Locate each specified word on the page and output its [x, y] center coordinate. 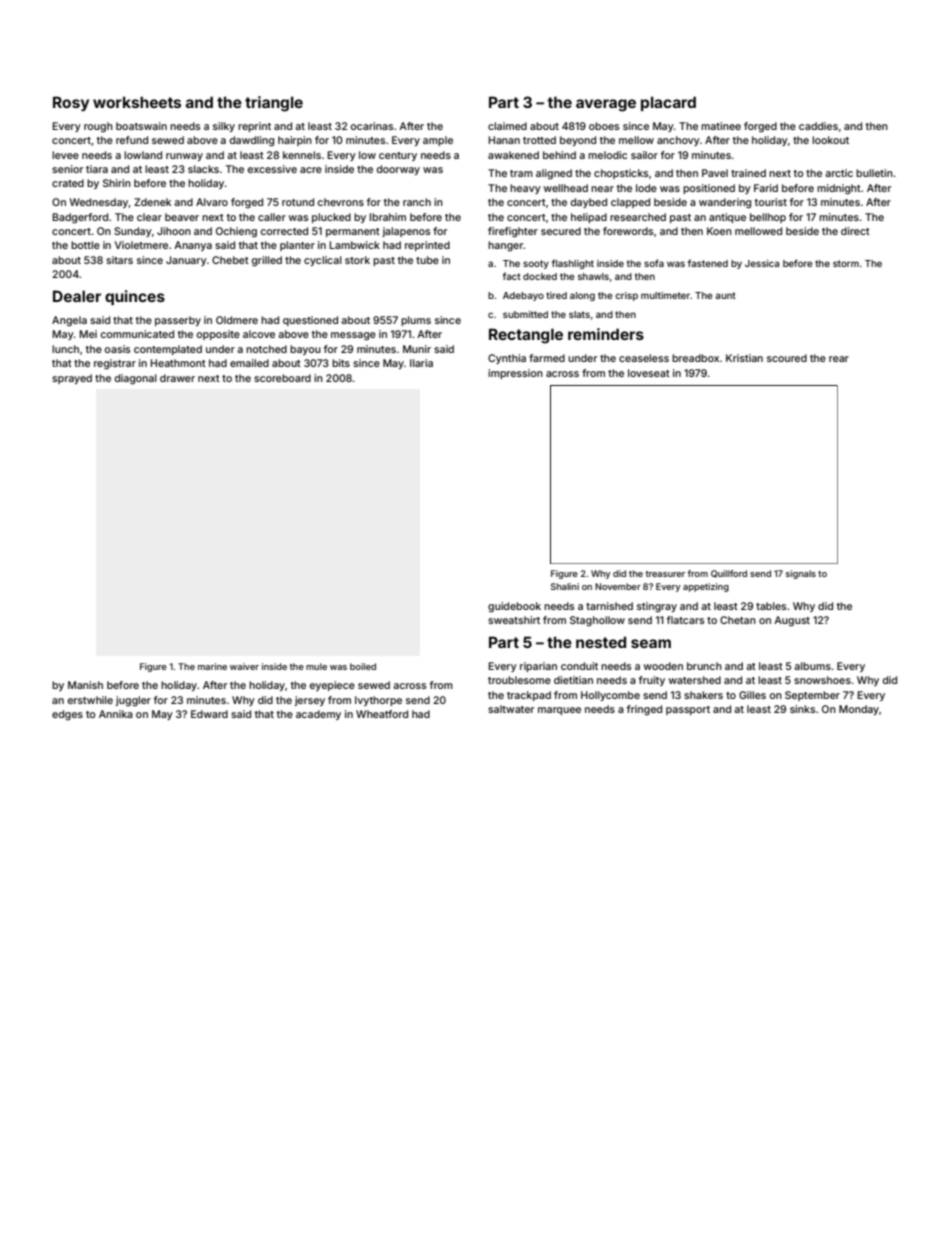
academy [318, 715]
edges [67, 715]
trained [748, 173]
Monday [859, 710]
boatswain [141, 126]
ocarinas [372, 126]
